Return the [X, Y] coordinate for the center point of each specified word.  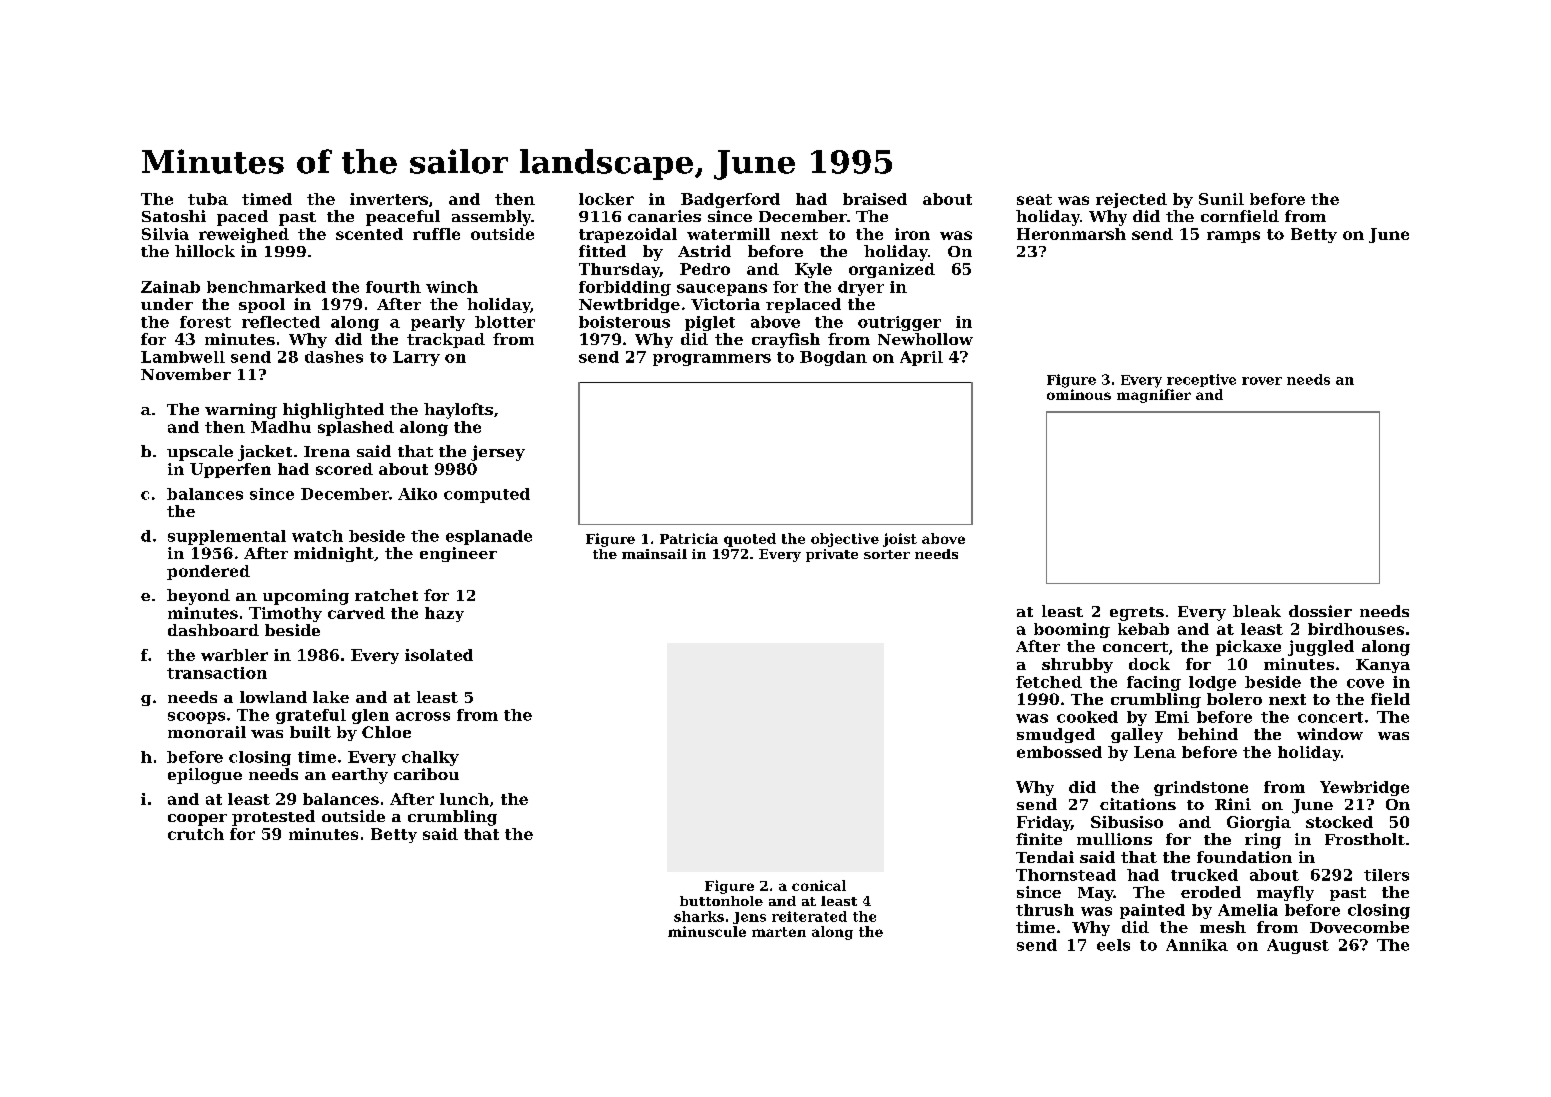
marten [779, 932]
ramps [1233, 237]
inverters [389, 199]
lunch [464, 799]
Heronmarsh [1071, 234]
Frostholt [1365, 839]
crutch [196, 834]
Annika [1197, 945]
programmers [712, 360]
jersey [498, 453]
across [423, 716]
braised [875, 199]
